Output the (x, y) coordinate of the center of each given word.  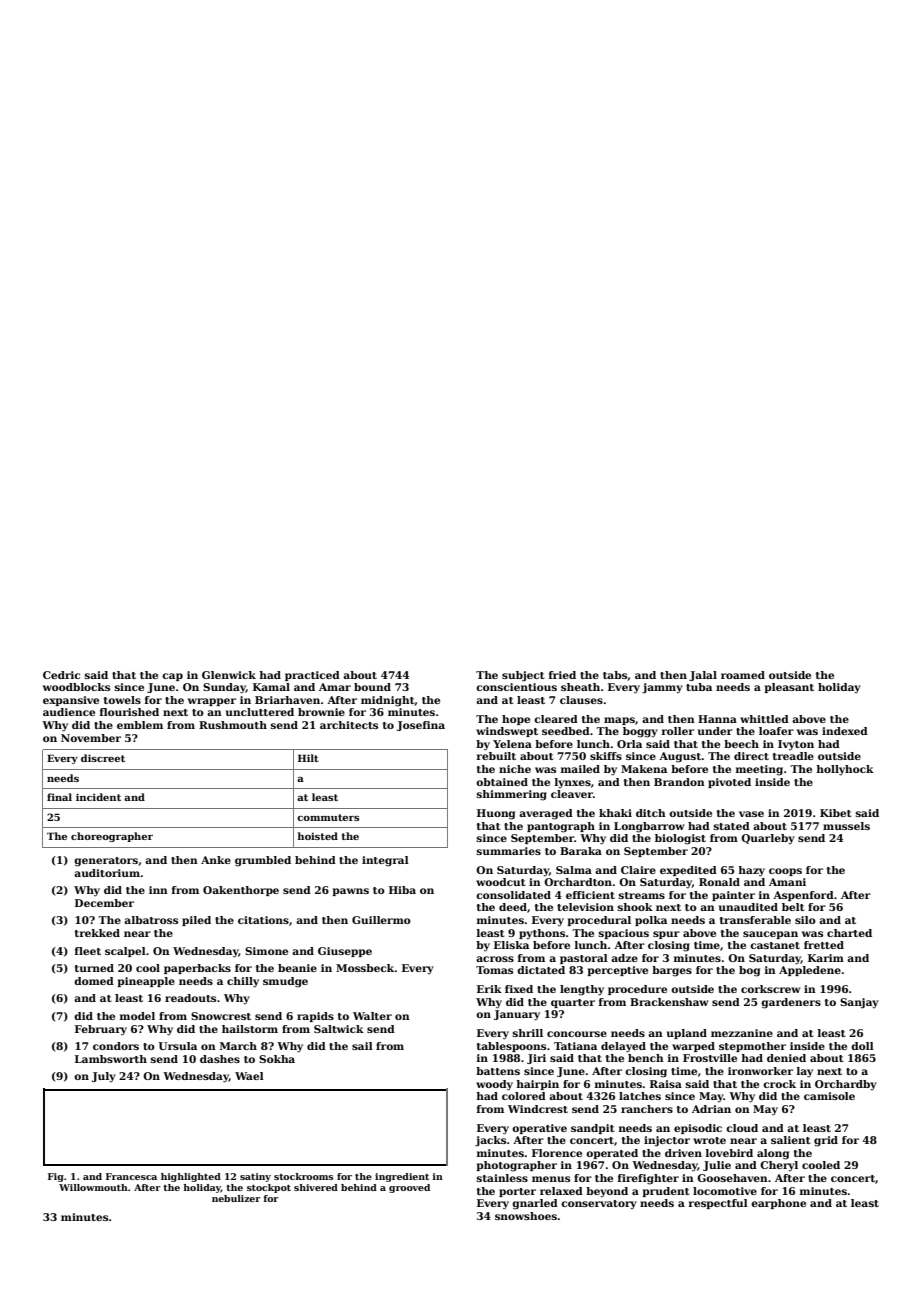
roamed (743, 675)
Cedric (61, 675)
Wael (249, 1076)
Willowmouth (93, 1187)
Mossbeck (365, 968)
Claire (638, 870)
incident (98, 797)
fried (562, 675)
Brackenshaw (669, 1002)
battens (498, 1071)
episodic (698, 1129)
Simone (266, 951)
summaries (509, 851)
